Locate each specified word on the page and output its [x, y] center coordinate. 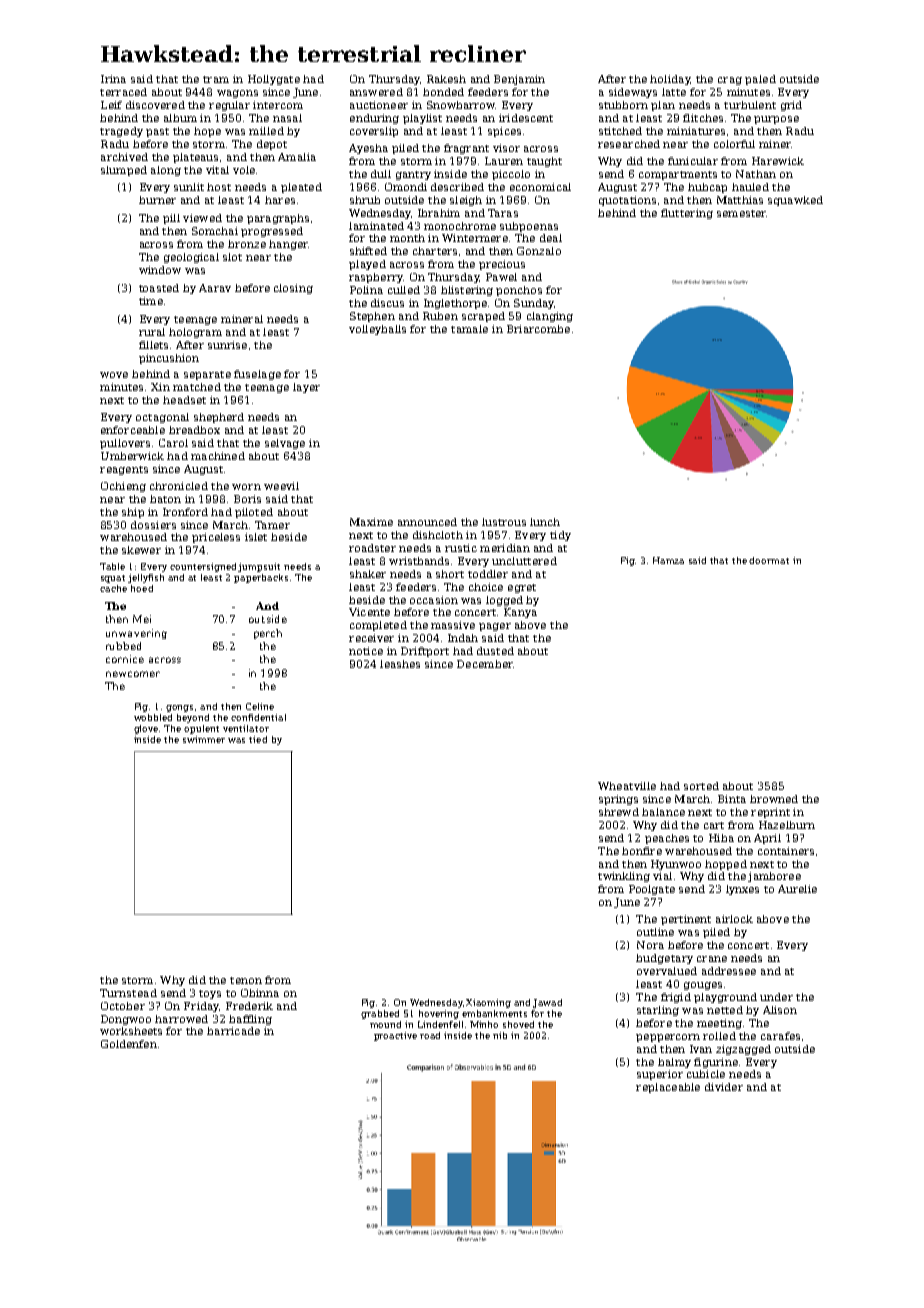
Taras [503, 213]
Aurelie [797, 889]
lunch [545, 522]
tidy [560, 536]
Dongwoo [126, 1020]
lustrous [504, 522]
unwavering [136, 634]
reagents [124, 470]
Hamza [668, 560]
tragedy [121, 132]
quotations [627, 201]
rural [152, 332]
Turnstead [128, 993]
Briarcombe [538, 329]
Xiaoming [488, 1003]
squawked [795, 201]
